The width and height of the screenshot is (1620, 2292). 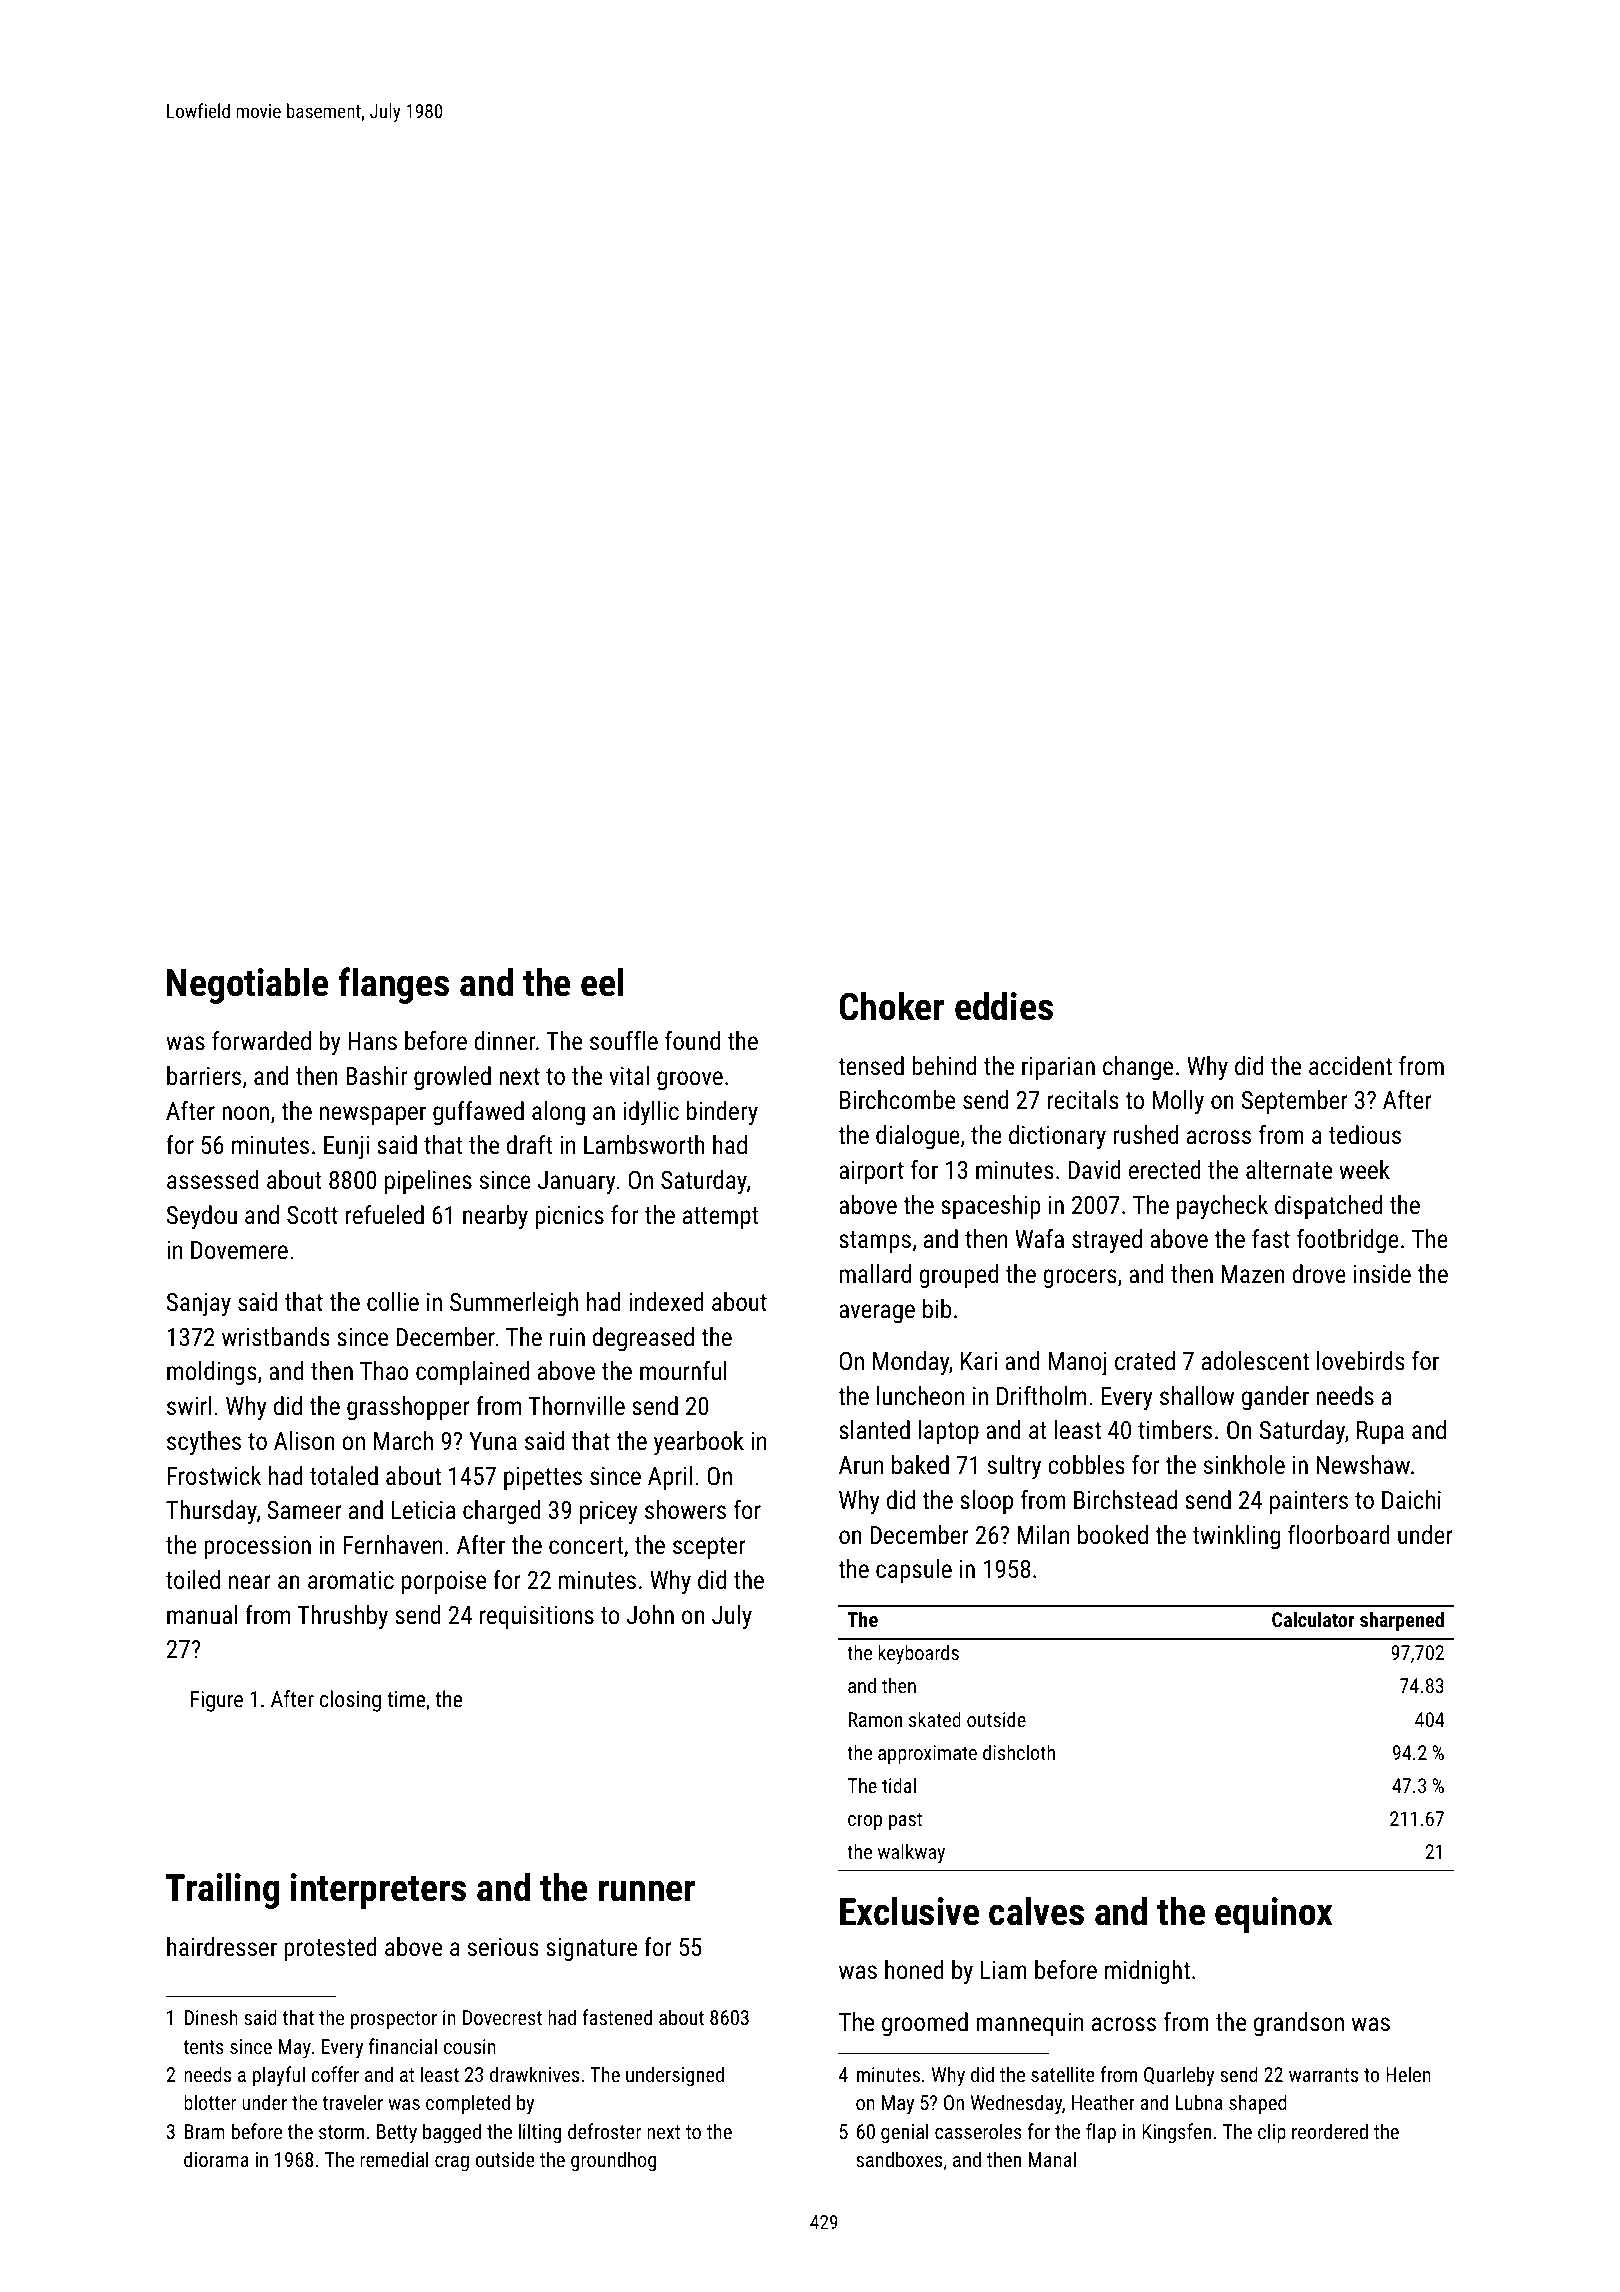 What do you see at coordinates (613, 2161) in the screenshot?
I see `groundhog` at bounding box center [613, 2161].
